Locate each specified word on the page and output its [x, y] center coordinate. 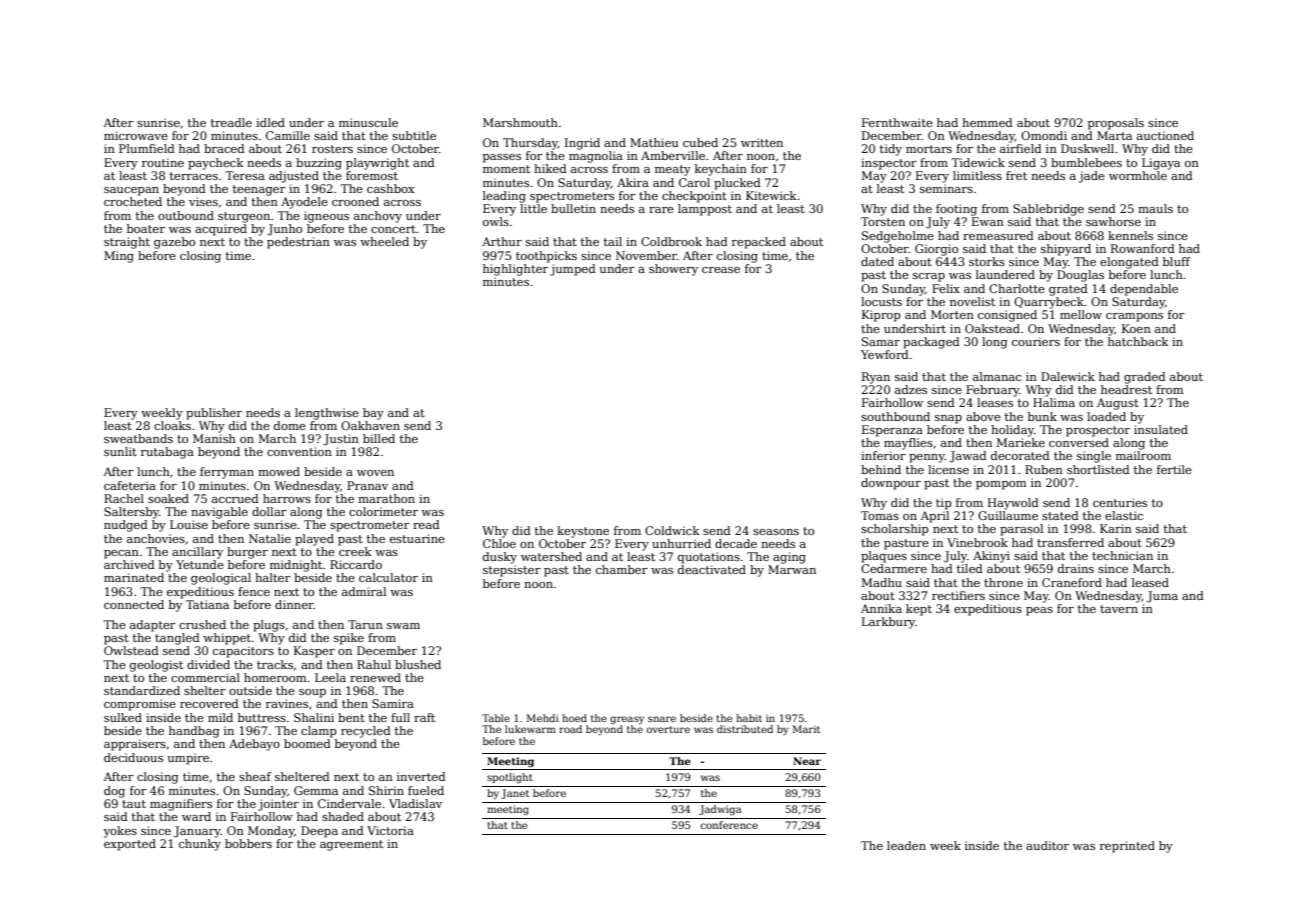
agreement [351, 845]
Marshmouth [520, 122]
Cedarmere [894, 568]
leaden [906, 845]
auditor [1047, 845]
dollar [269, 511]
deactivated [712, 569]
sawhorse [1113, 221]
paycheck [216, 164]
